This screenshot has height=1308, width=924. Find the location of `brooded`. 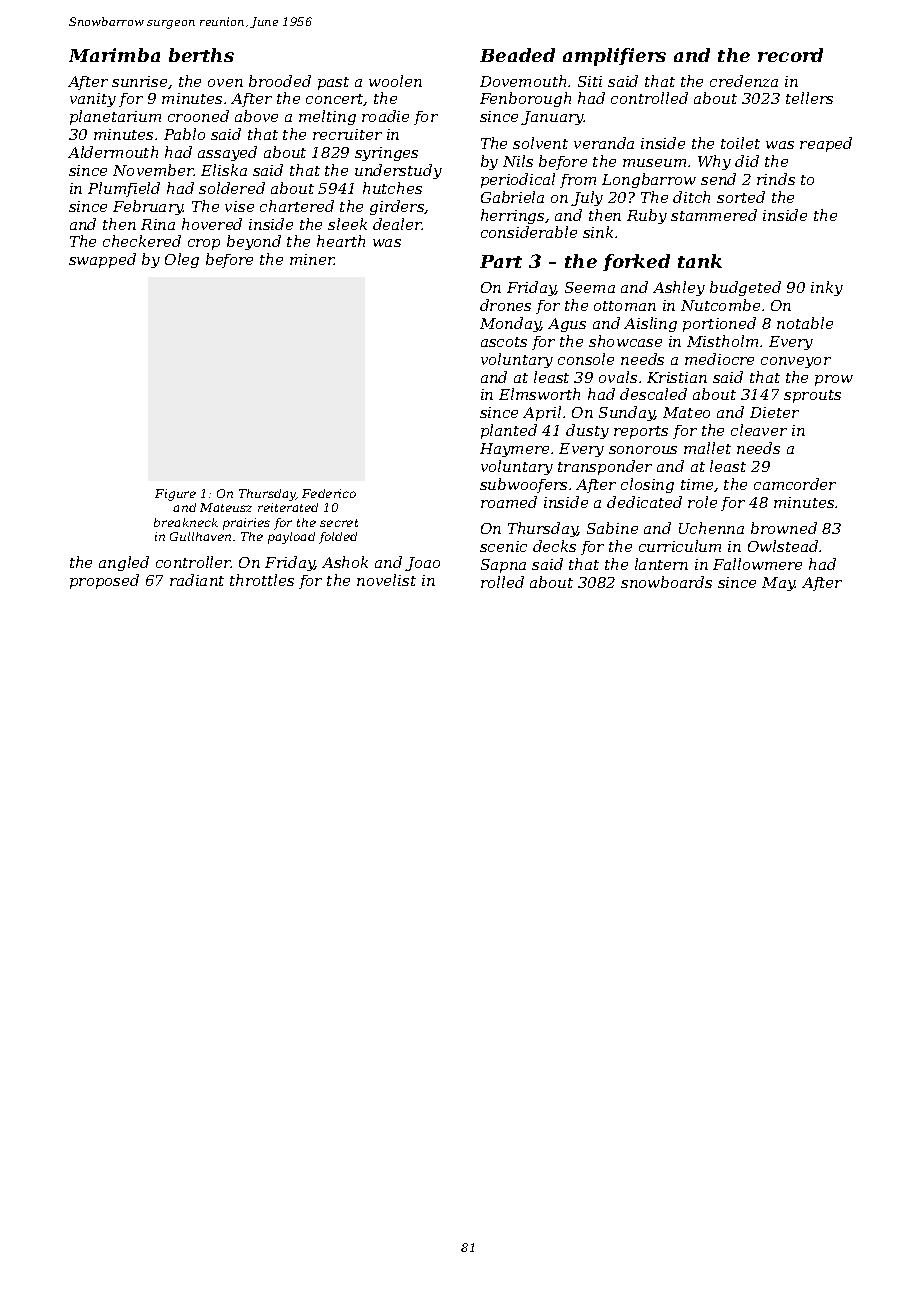

brooded is located at coordinates (280, 81).
